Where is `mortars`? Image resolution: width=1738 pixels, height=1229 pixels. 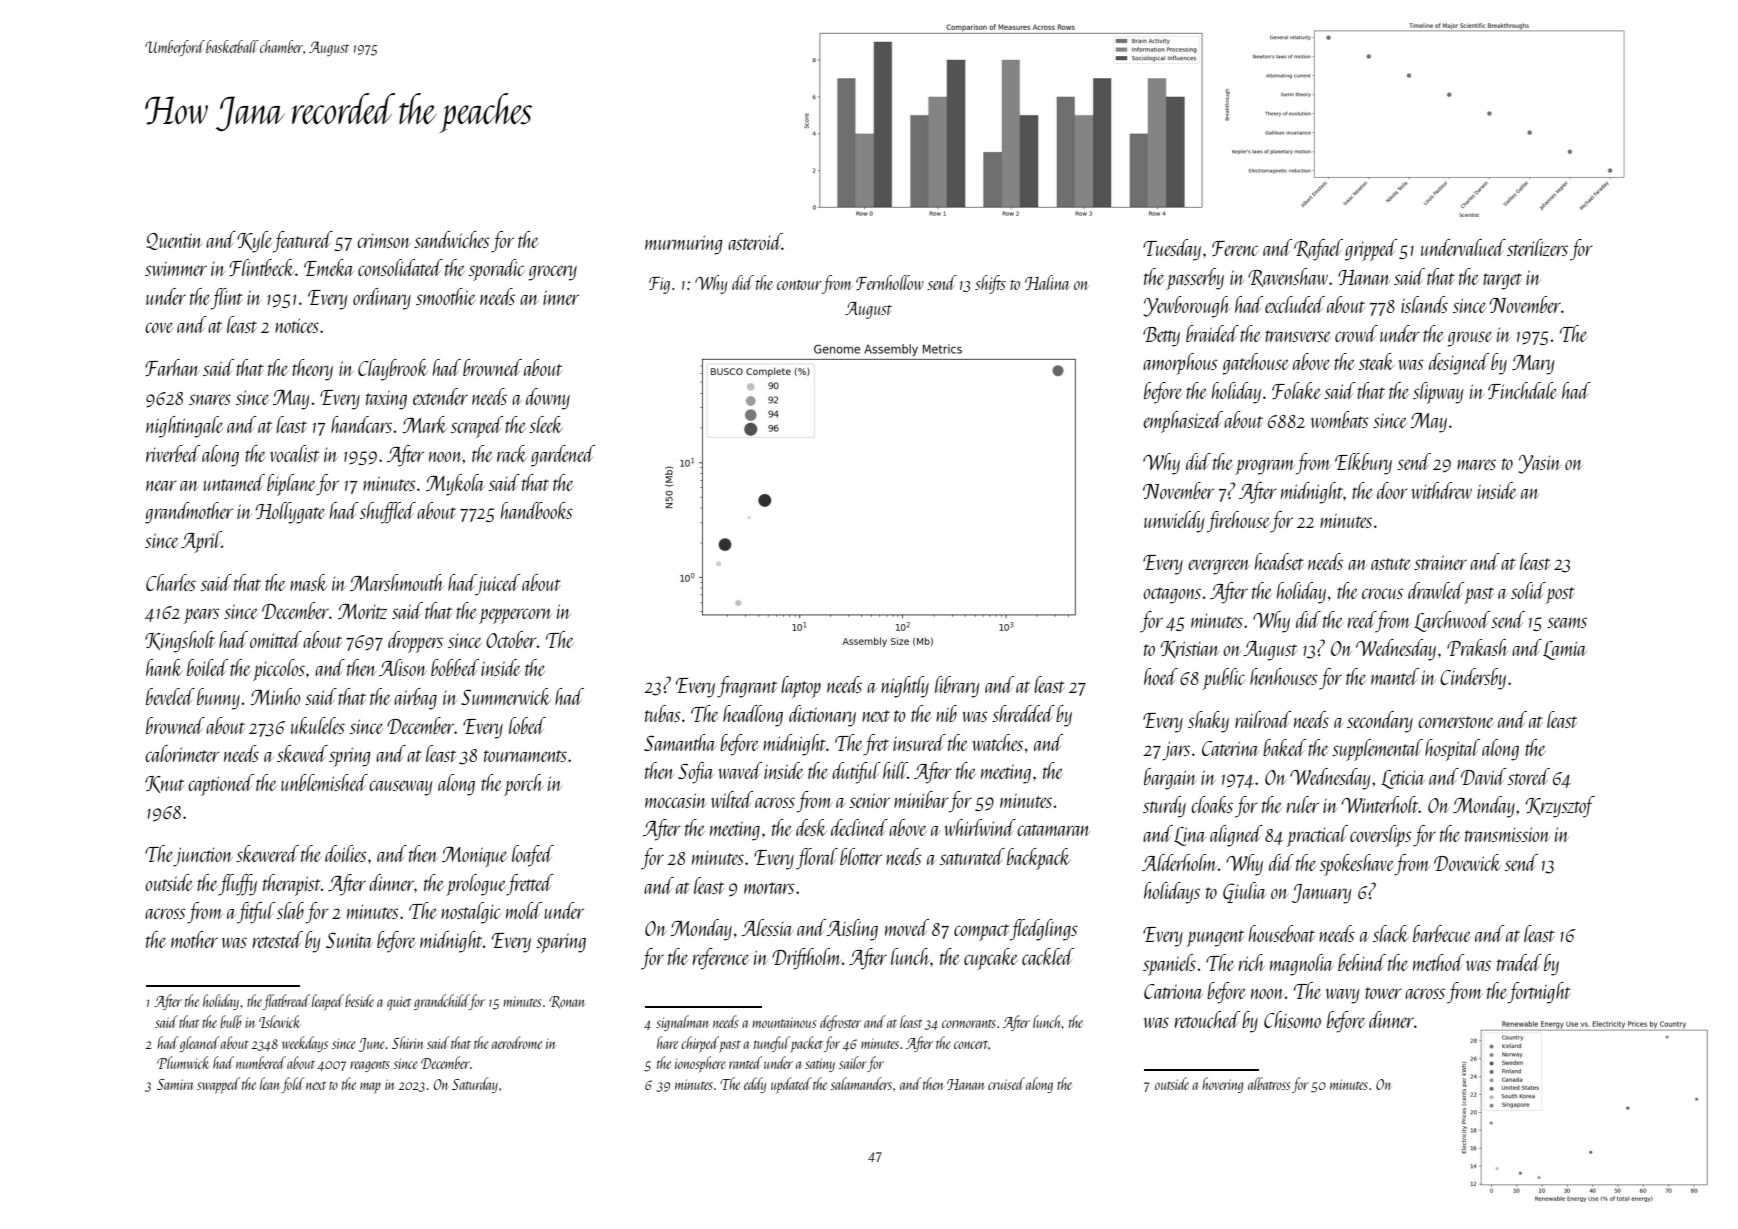
mortars is located at coordinates (769, 888).
